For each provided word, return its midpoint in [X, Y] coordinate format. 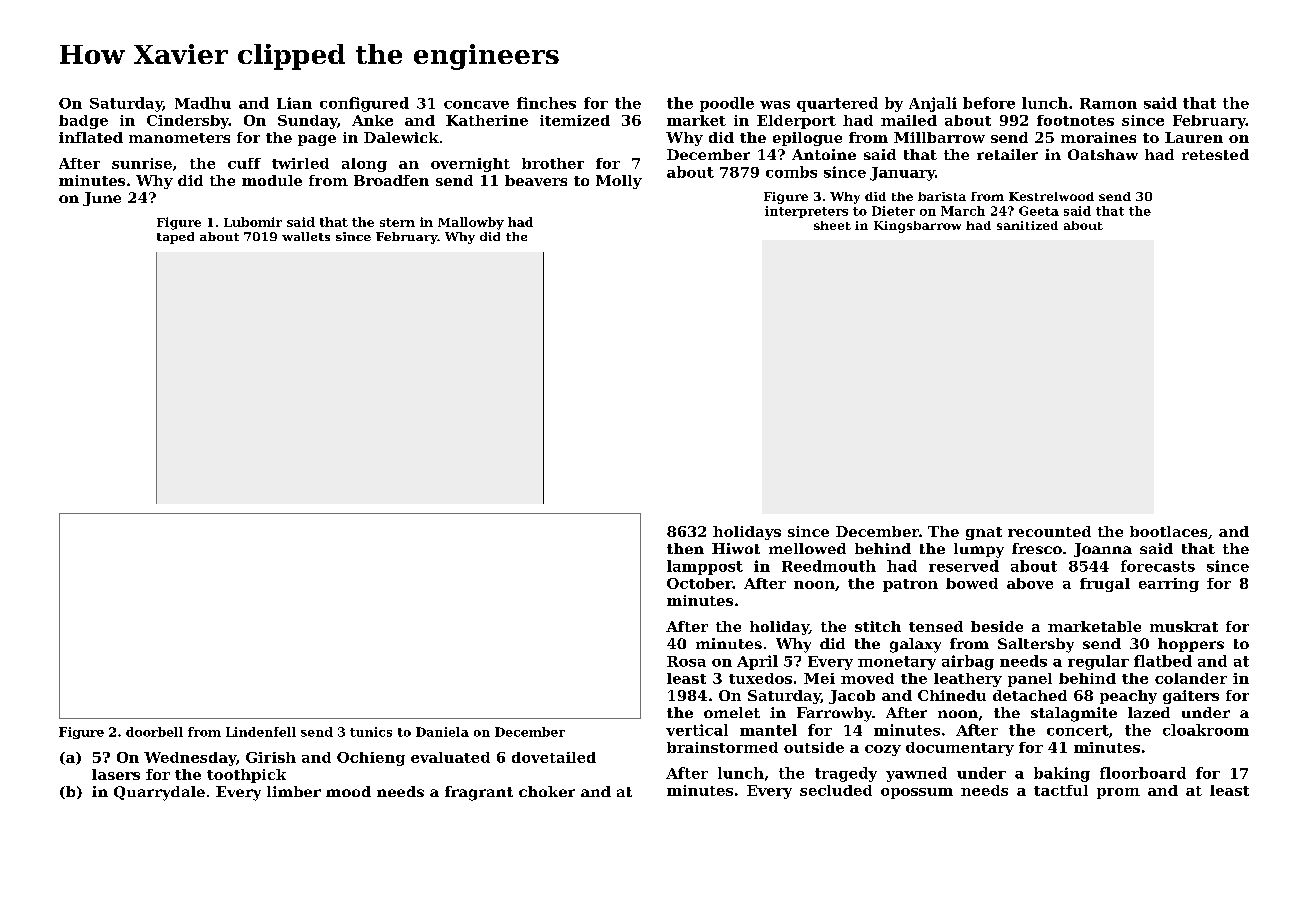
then [685, 548]
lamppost [705, 567]
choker [547, 791]
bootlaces [1168, 531]
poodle [727, 104]
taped [175, 238]
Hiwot [736, 548]
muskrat [1184, 626]
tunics [371, 732]
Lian [294, 103]
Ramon [1108, 103]
